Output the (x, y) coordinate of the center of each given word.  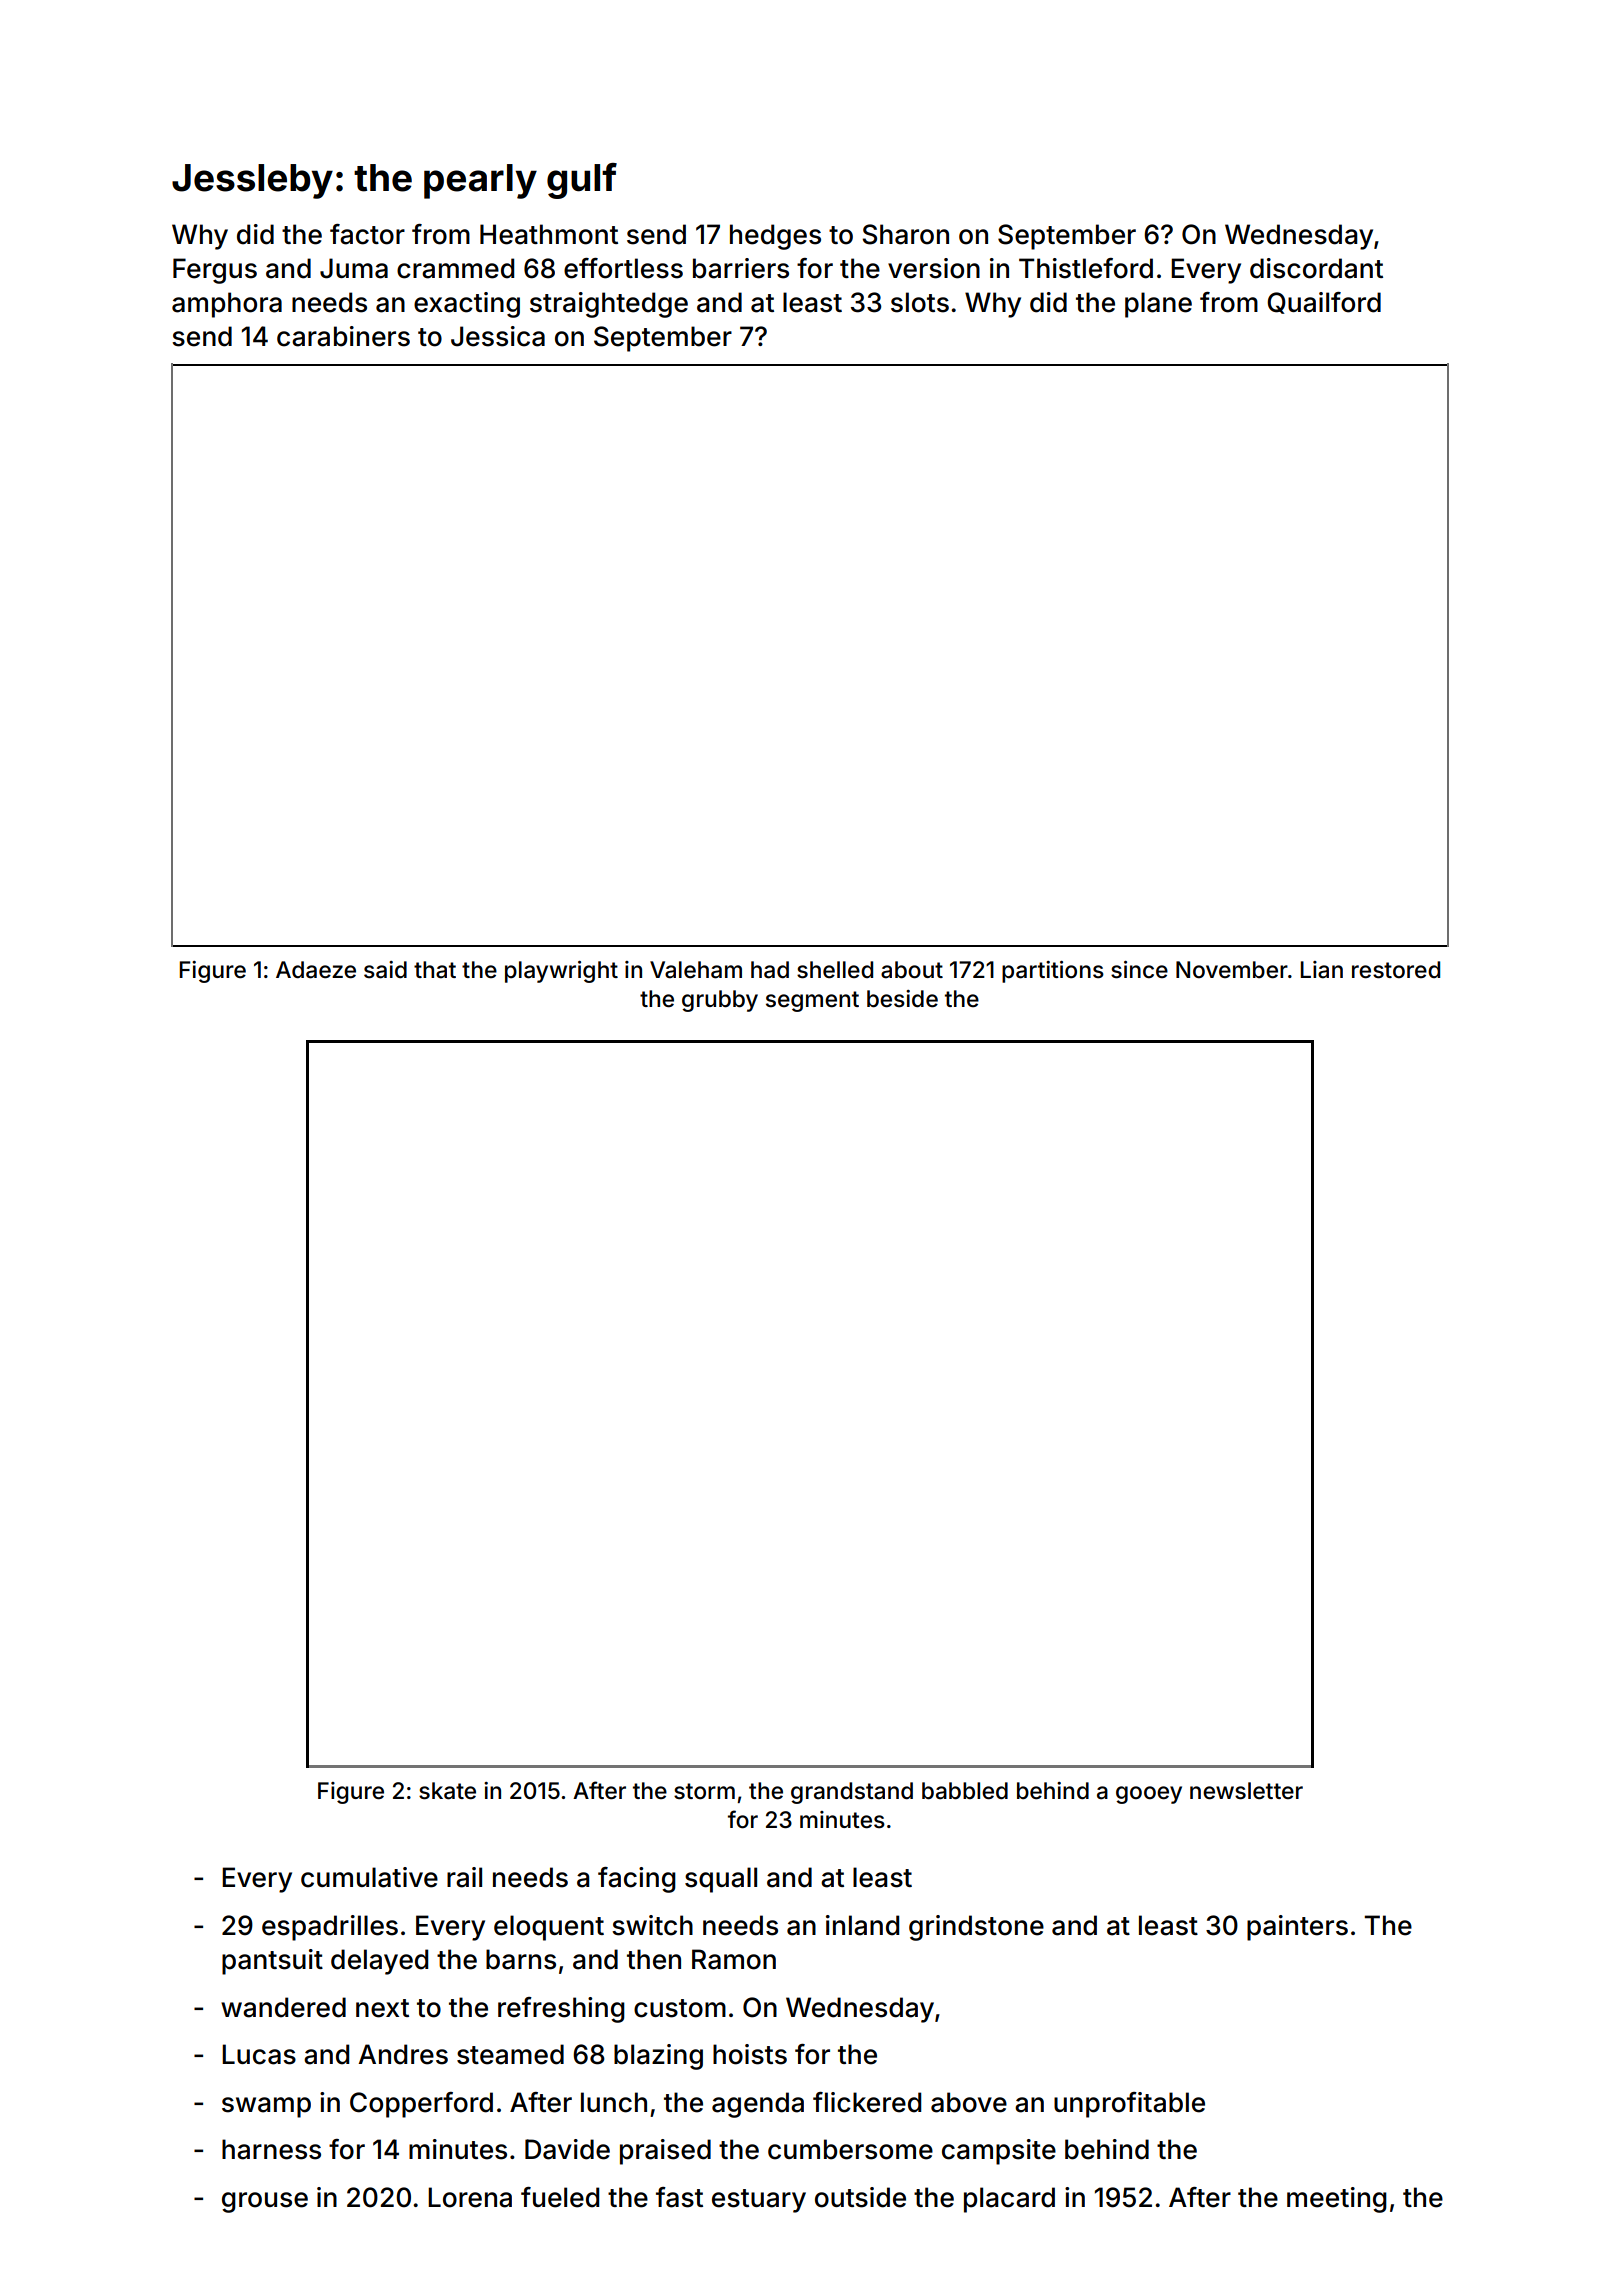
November (1232, 970)
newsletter (1246, 1791)
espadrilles (330, 1928)
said (385, 970)
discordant (1316, 268)
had (770, 970)
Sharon (905, 234)
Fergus (215, 271)
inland (862, 1925)
